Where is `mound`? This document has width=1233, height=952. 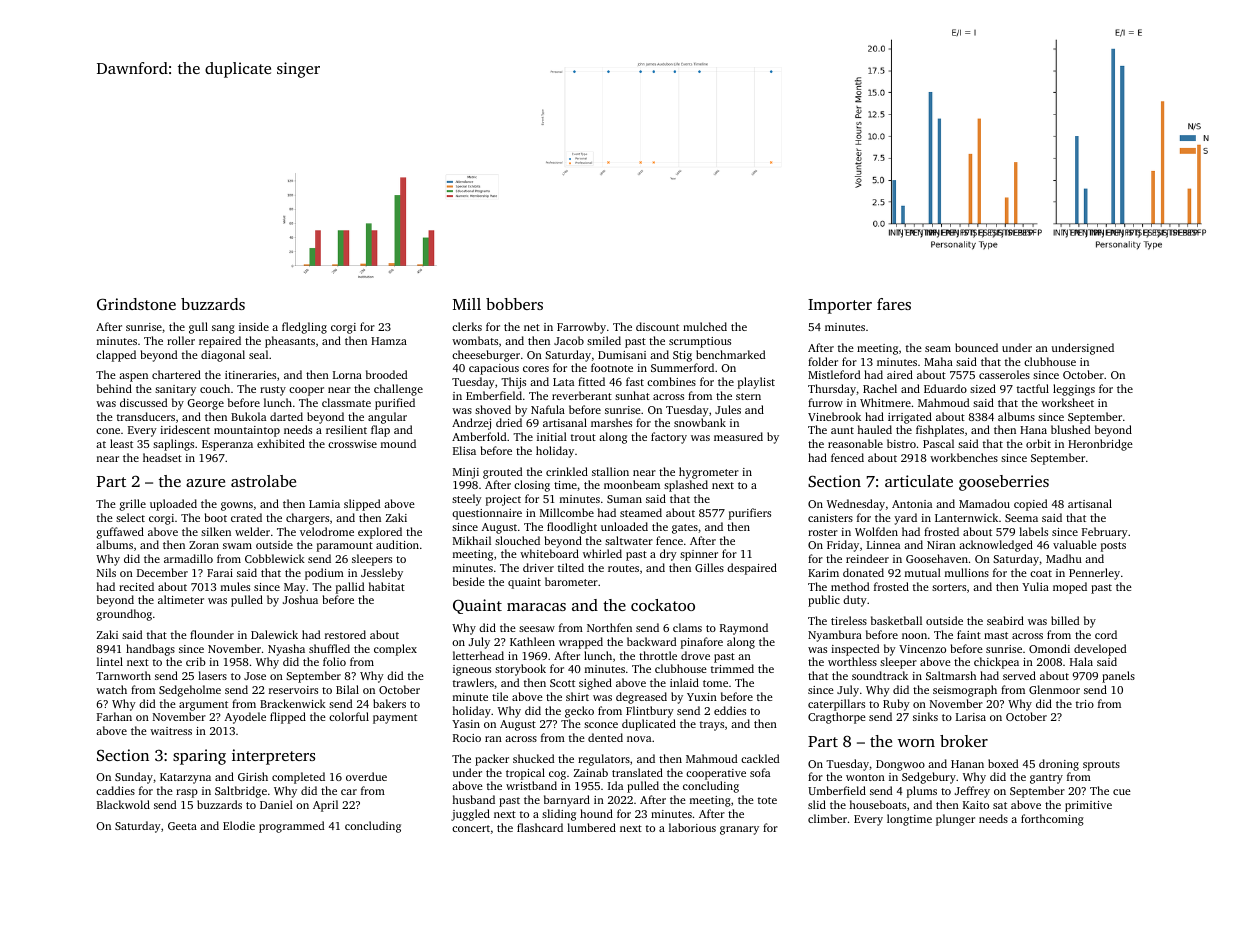
mound is located at coordinates (398, 443).
